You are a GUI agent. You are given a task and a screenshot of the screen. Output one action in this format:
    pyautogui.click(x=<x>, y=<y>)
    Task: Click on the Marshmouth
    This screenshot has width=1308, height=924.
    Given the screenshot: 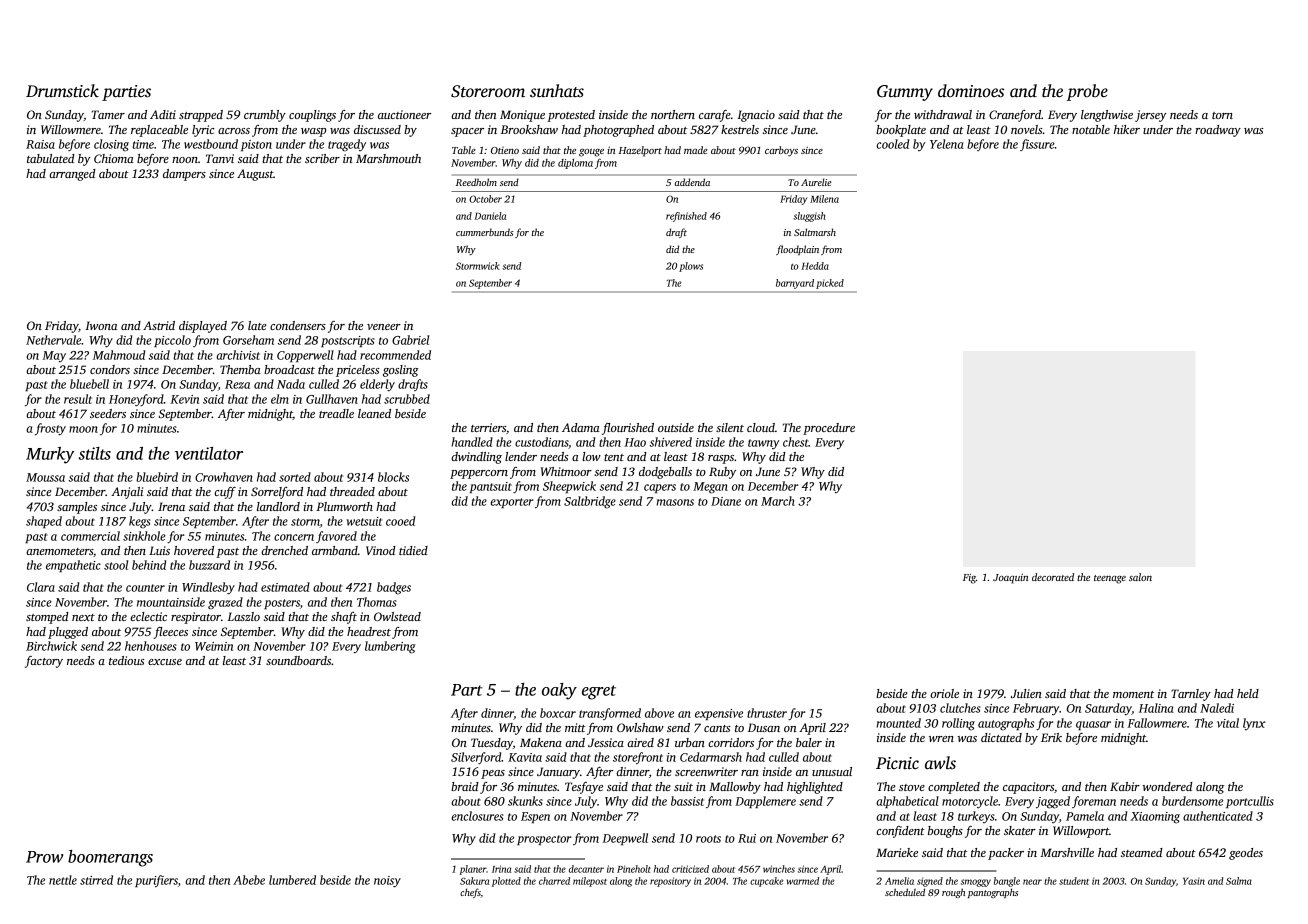 What is the action you would take?
    pyautogui.click(x=388, y=158)
